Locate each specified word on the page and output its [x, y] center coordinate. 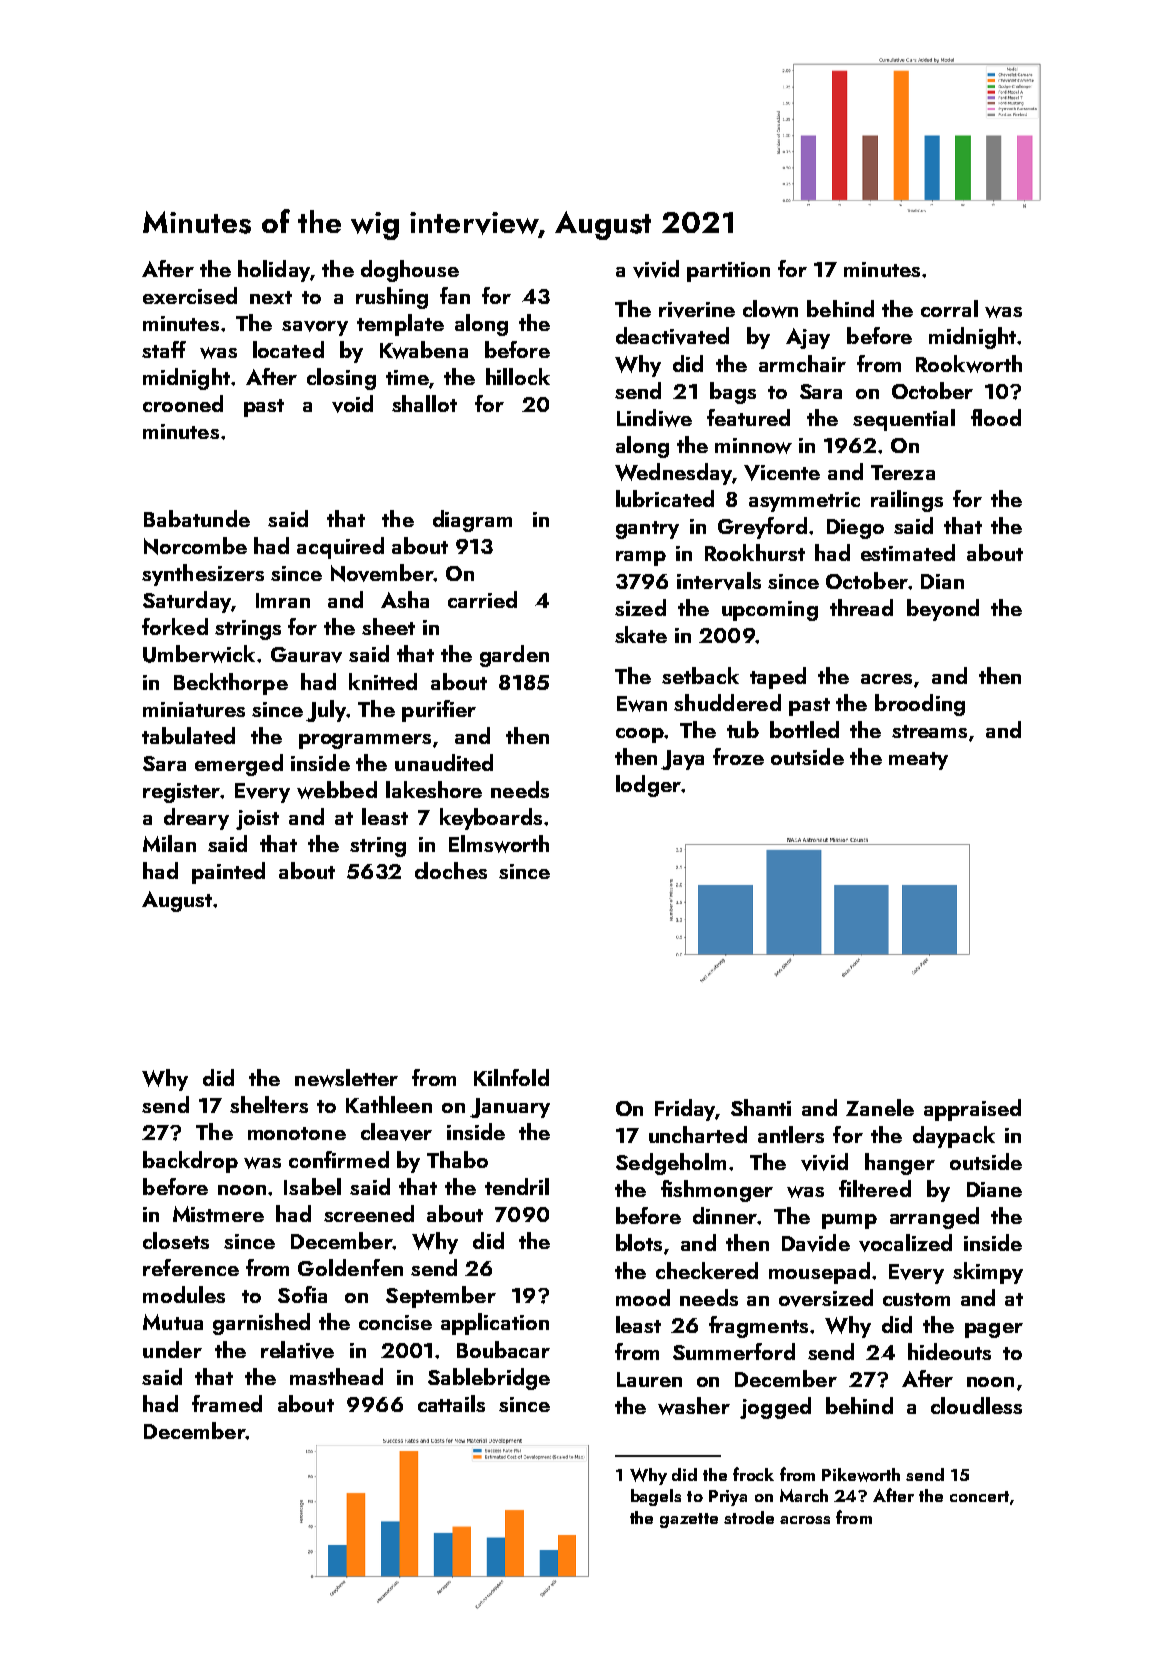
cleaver [396, 1132]
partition [728, 272]
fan [455, 295]
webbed [337, 790]
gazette [689, 1520]
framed [227, 1403]
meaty [918, 761]
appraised [972, 1110]
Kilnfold [511, 1077]
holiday [274, 271]
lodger [648, 786]
